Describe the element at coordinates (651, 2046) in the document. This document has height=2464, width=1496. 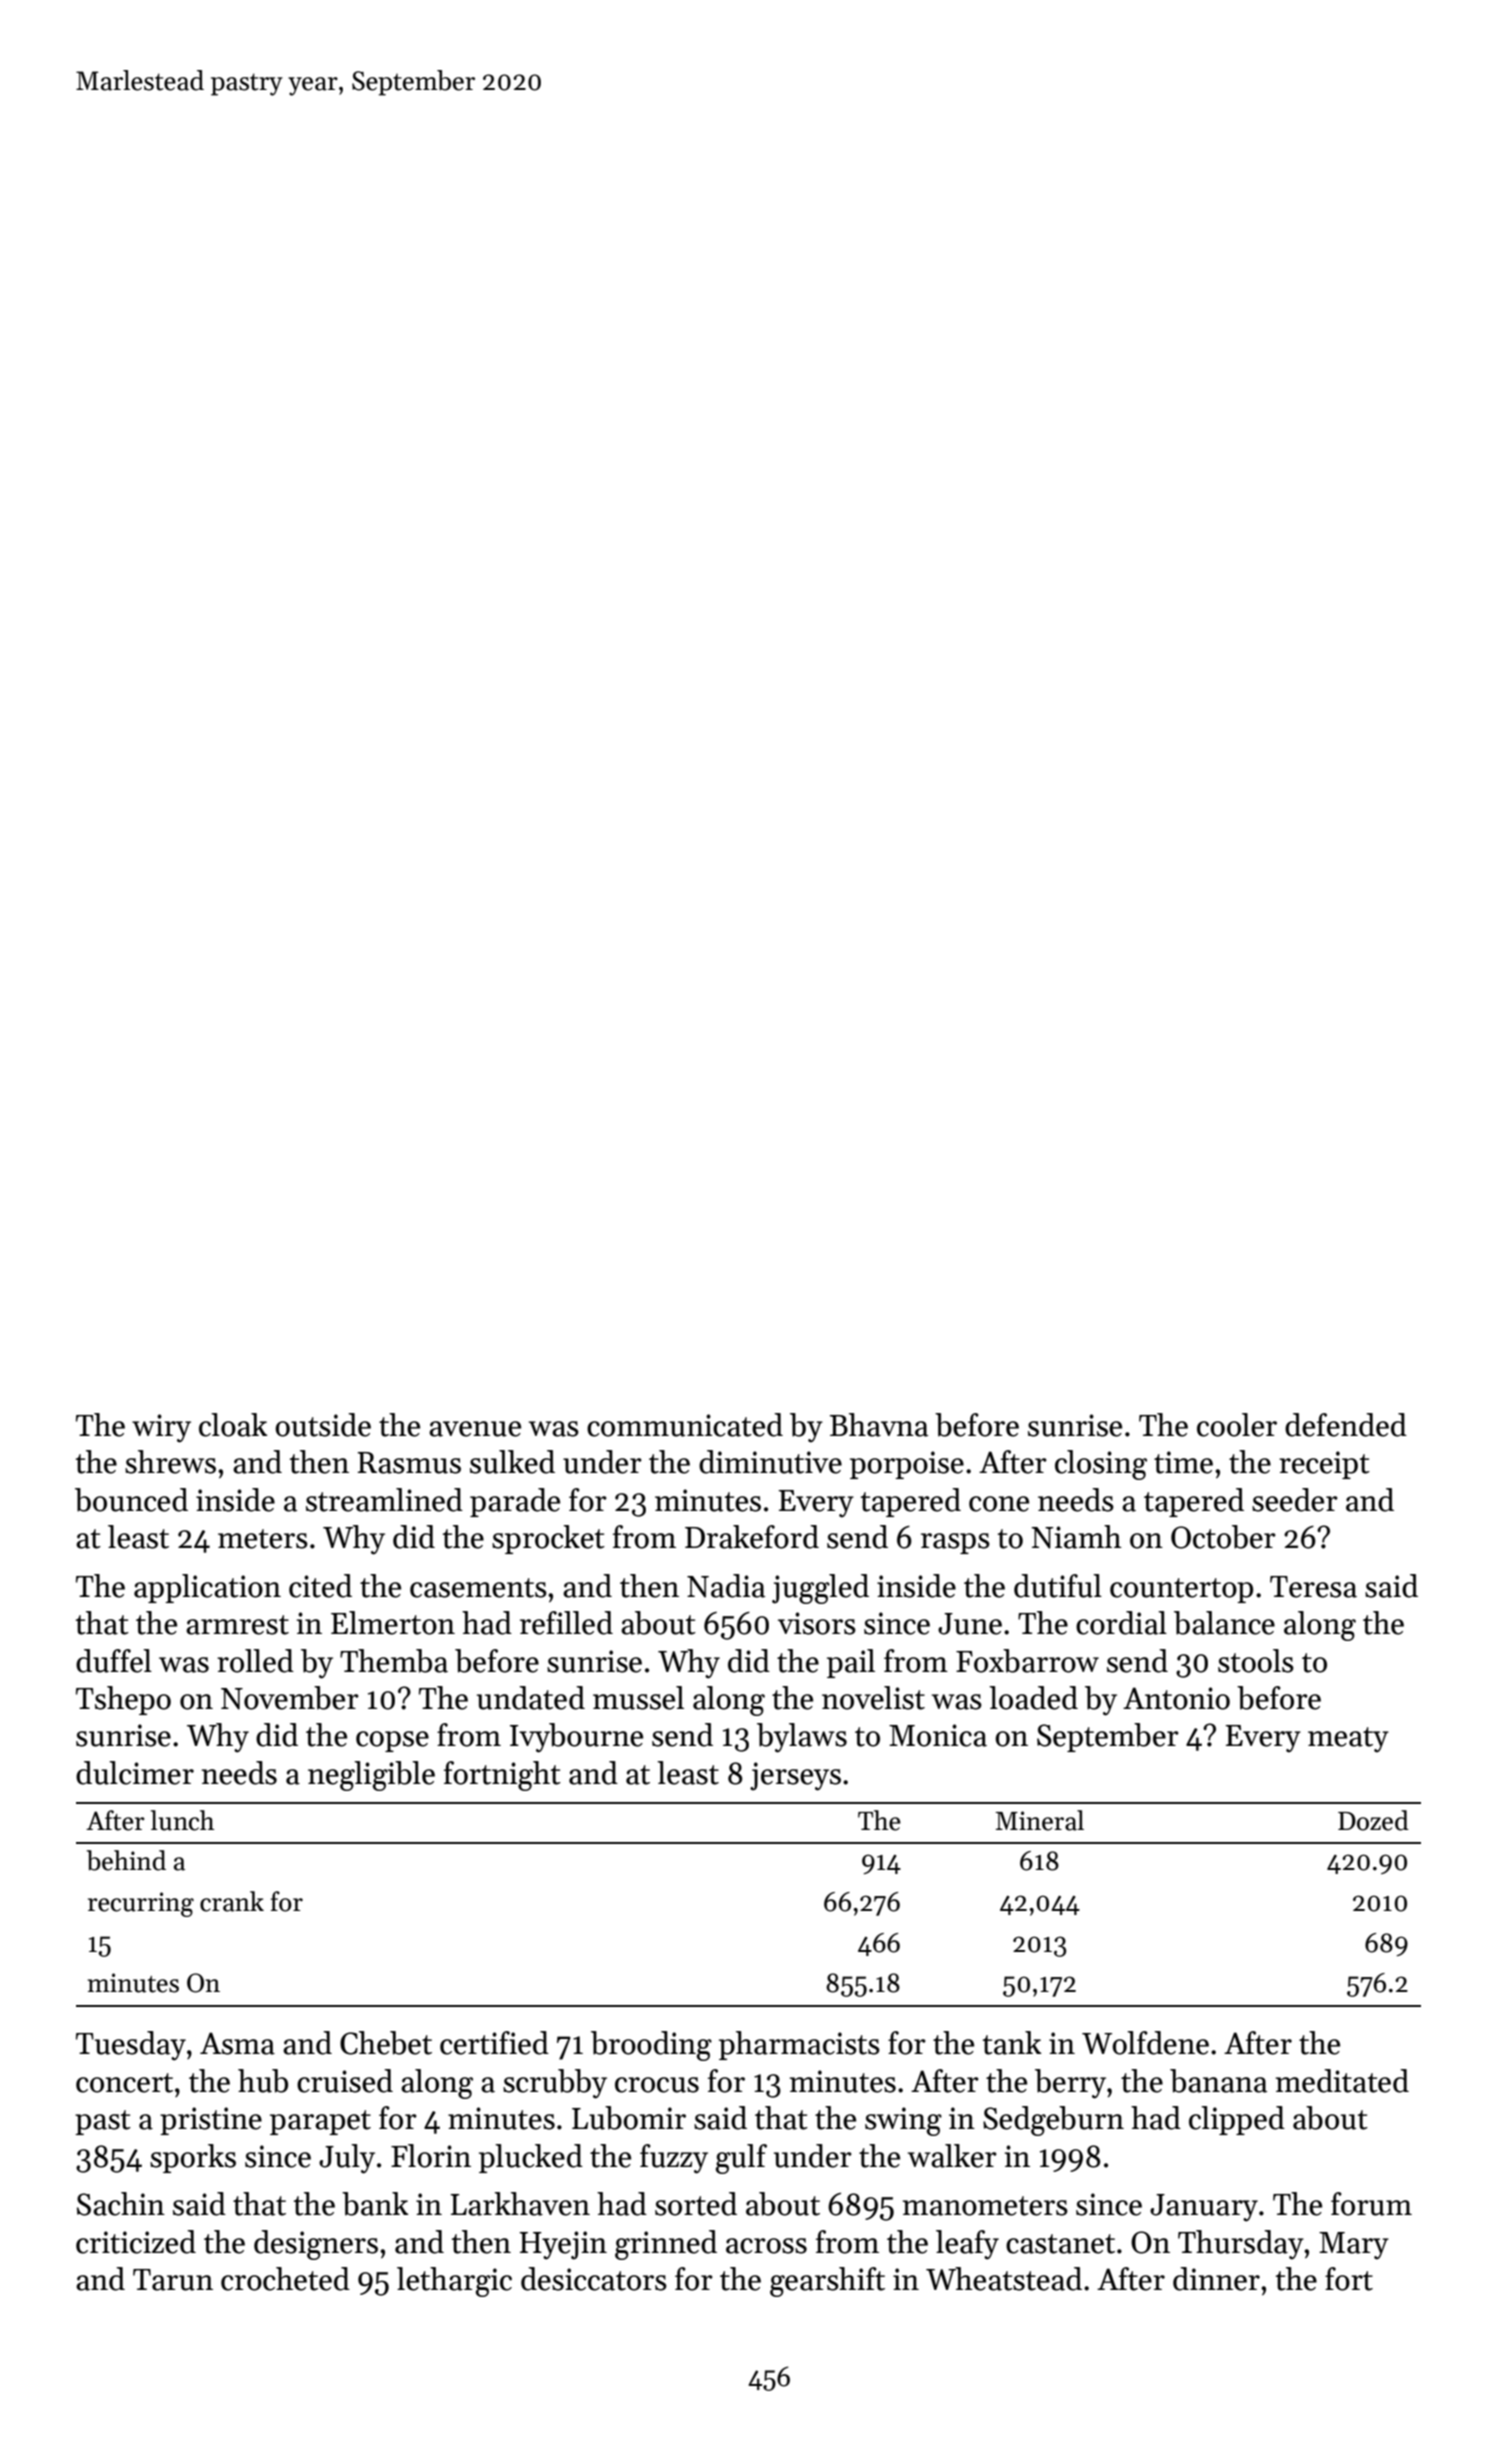
I see `brooding` at that location.
